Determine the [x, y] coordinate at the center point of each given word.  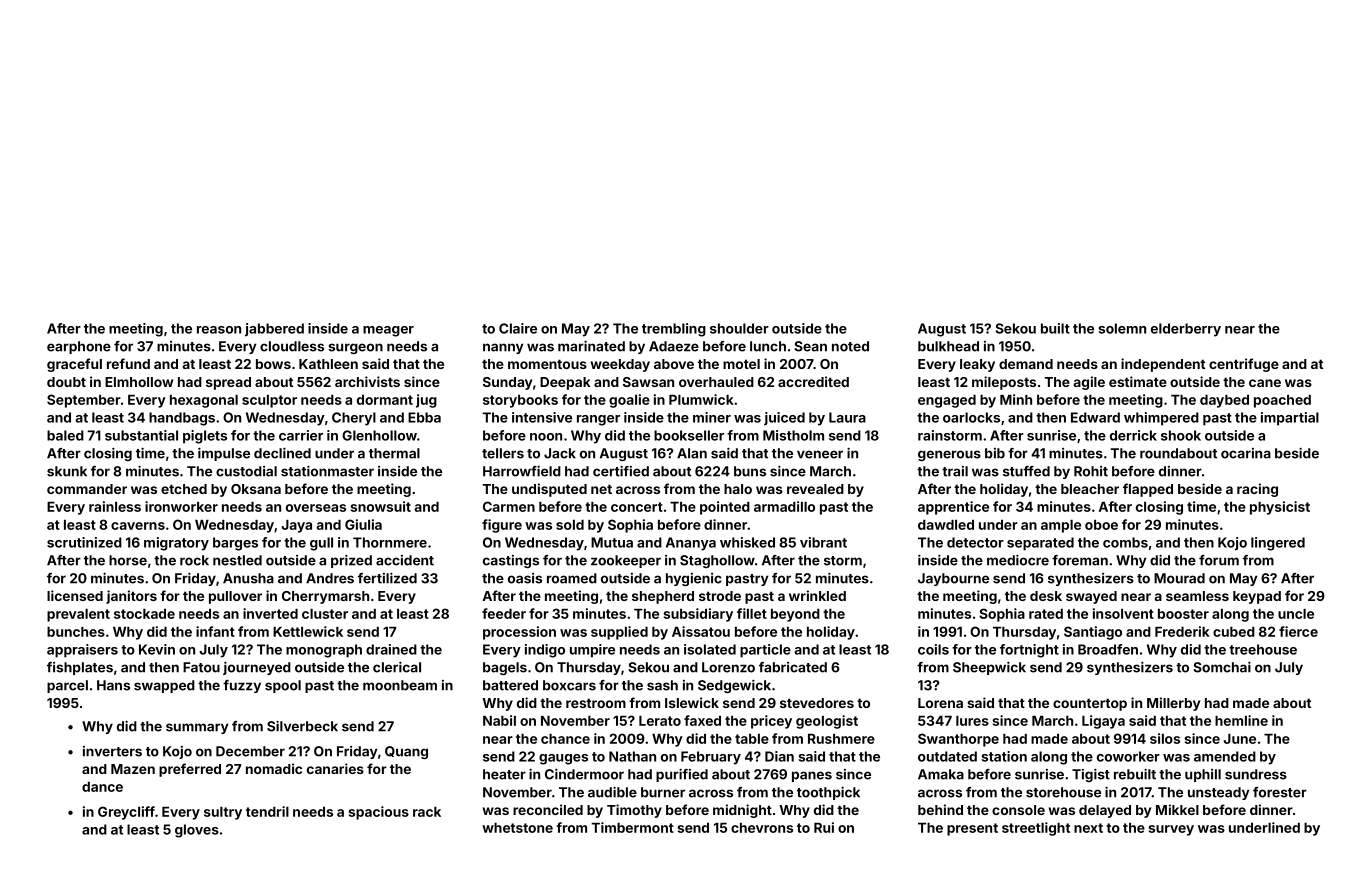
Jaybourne [953, 579]
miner [712, 417]
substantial [141, 435]
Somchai [1222, 667]
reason [219, 330]
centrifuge [1244, 365]
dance [102, 787]
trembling [674, 330]
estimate [1138, 381]
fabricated [793, 667]
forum [1219, 560]
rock [194, 560]
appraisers [82, 651]
